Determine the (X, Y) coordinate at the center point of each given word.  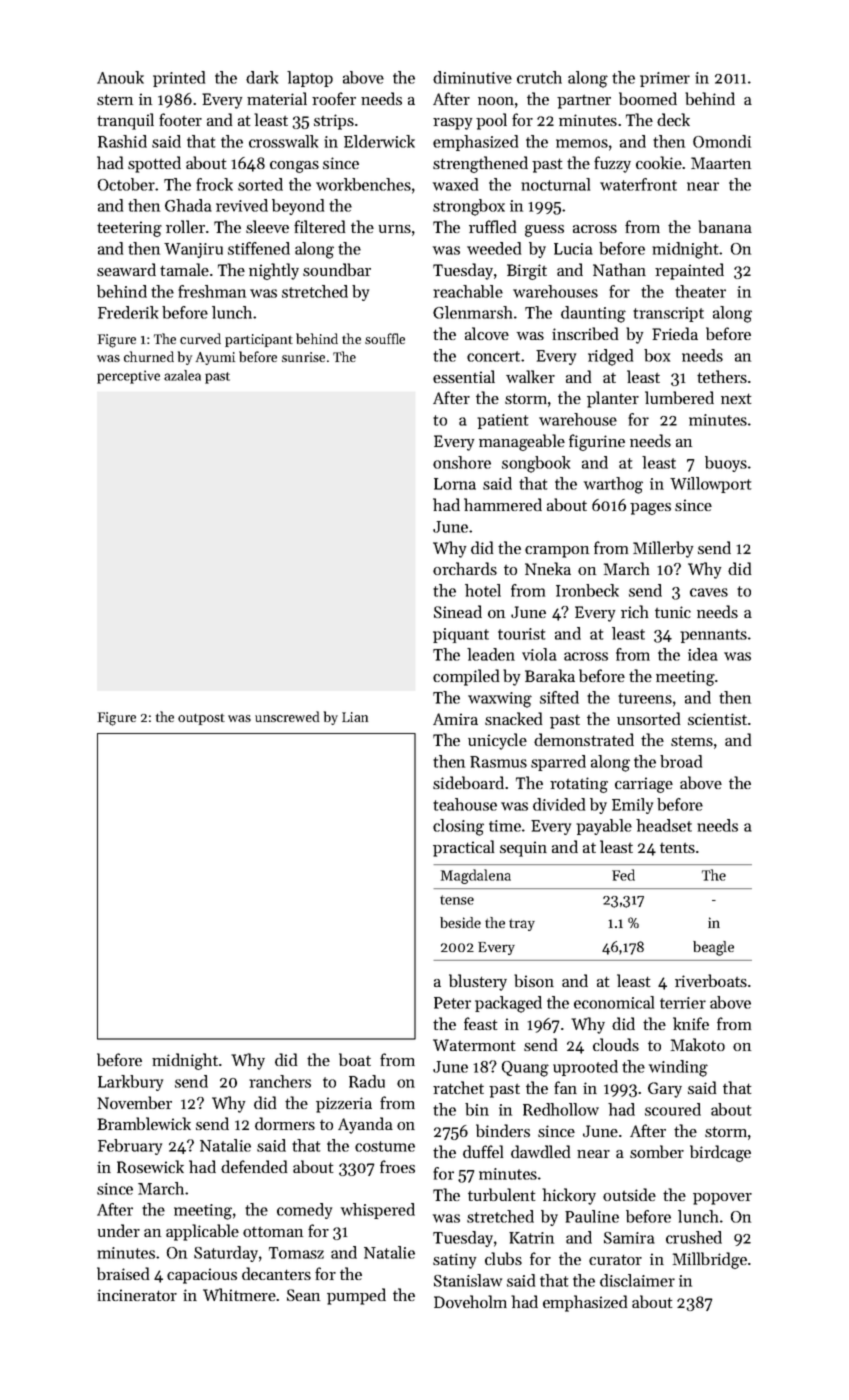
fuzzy (612, 164)
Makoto (698, 1044)
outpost (201, 719)
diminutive (472, 77)
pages (650, 509)
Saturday (226, 1254)
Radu (367, 1081)
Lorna (455, 484)
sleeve (267, 226)
